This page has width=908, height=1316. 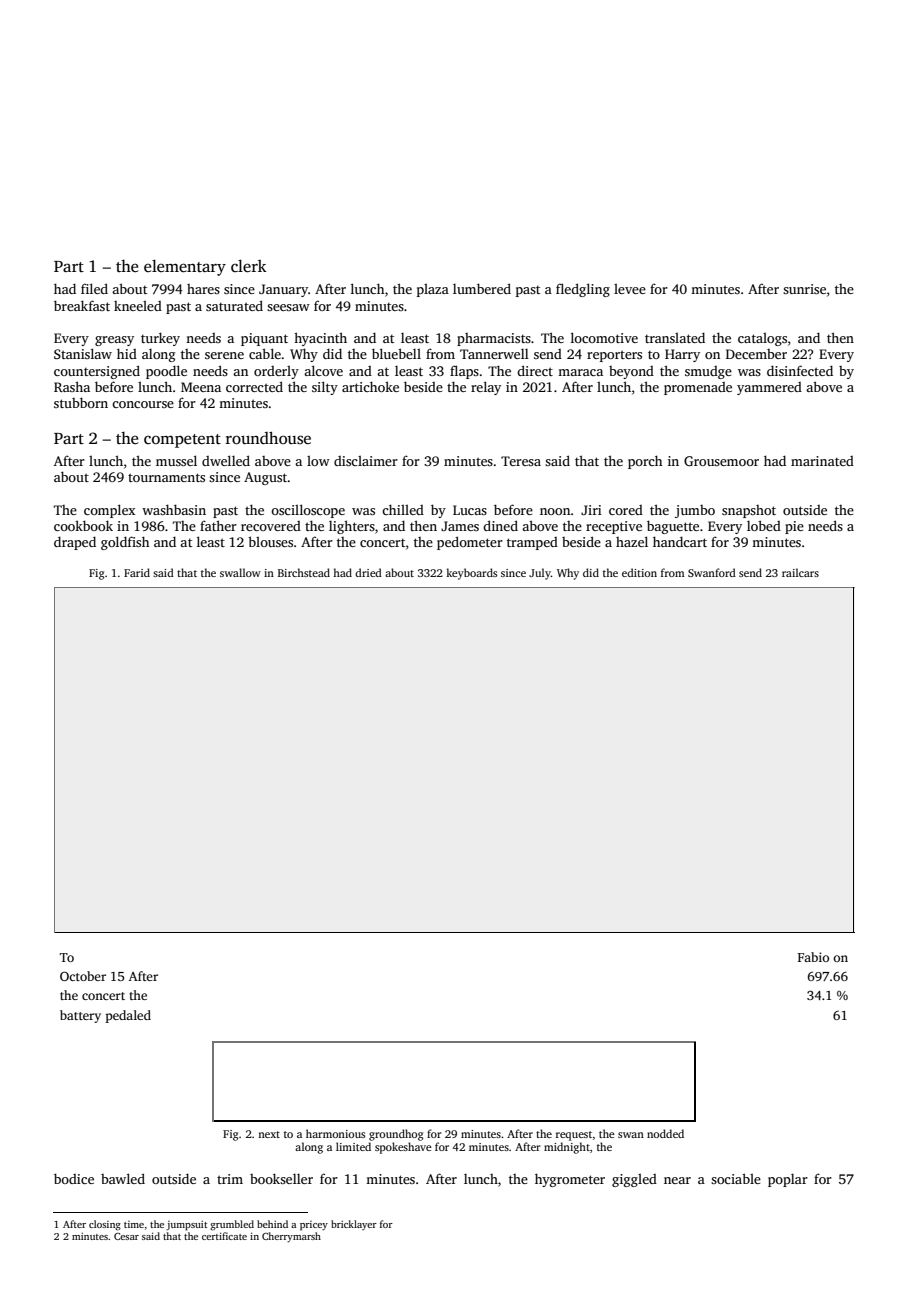 What do you see at coordinates (83, 976) in the page?
I see `October` at bounding box center [83, 976].
